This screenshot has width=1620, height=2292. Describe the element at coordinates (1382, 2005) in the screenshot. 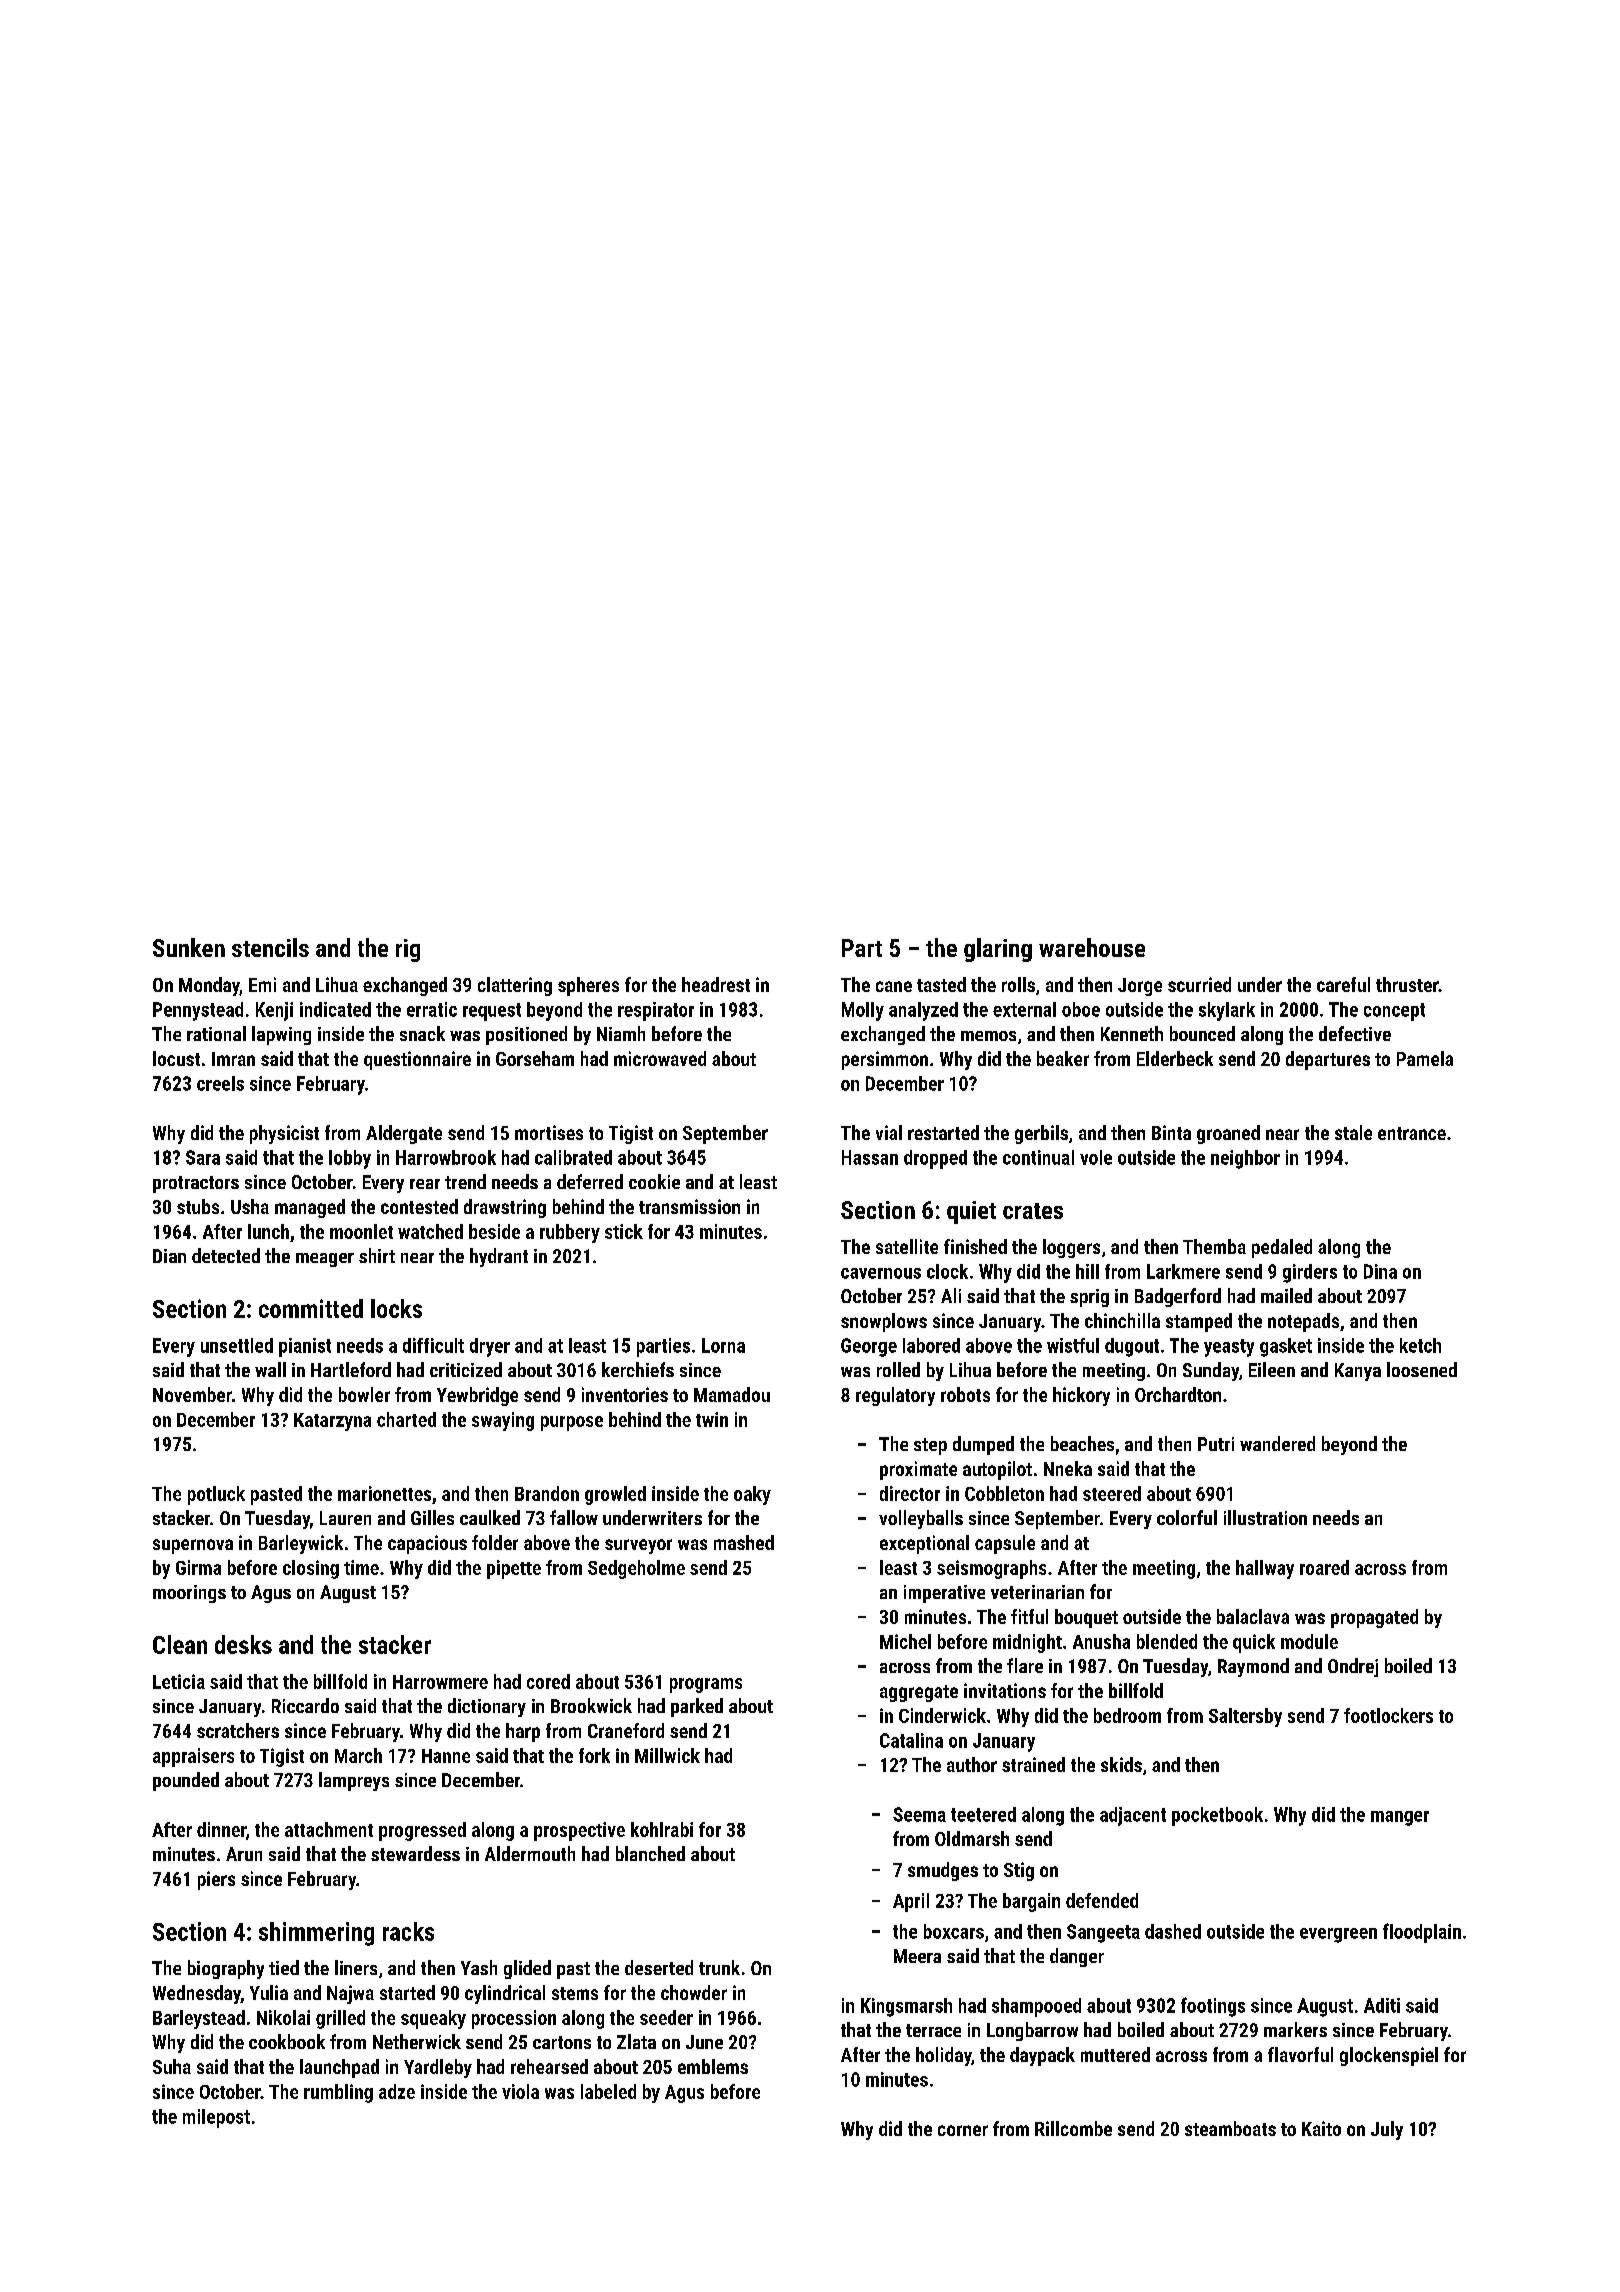

I see `Aditi` at that location.
